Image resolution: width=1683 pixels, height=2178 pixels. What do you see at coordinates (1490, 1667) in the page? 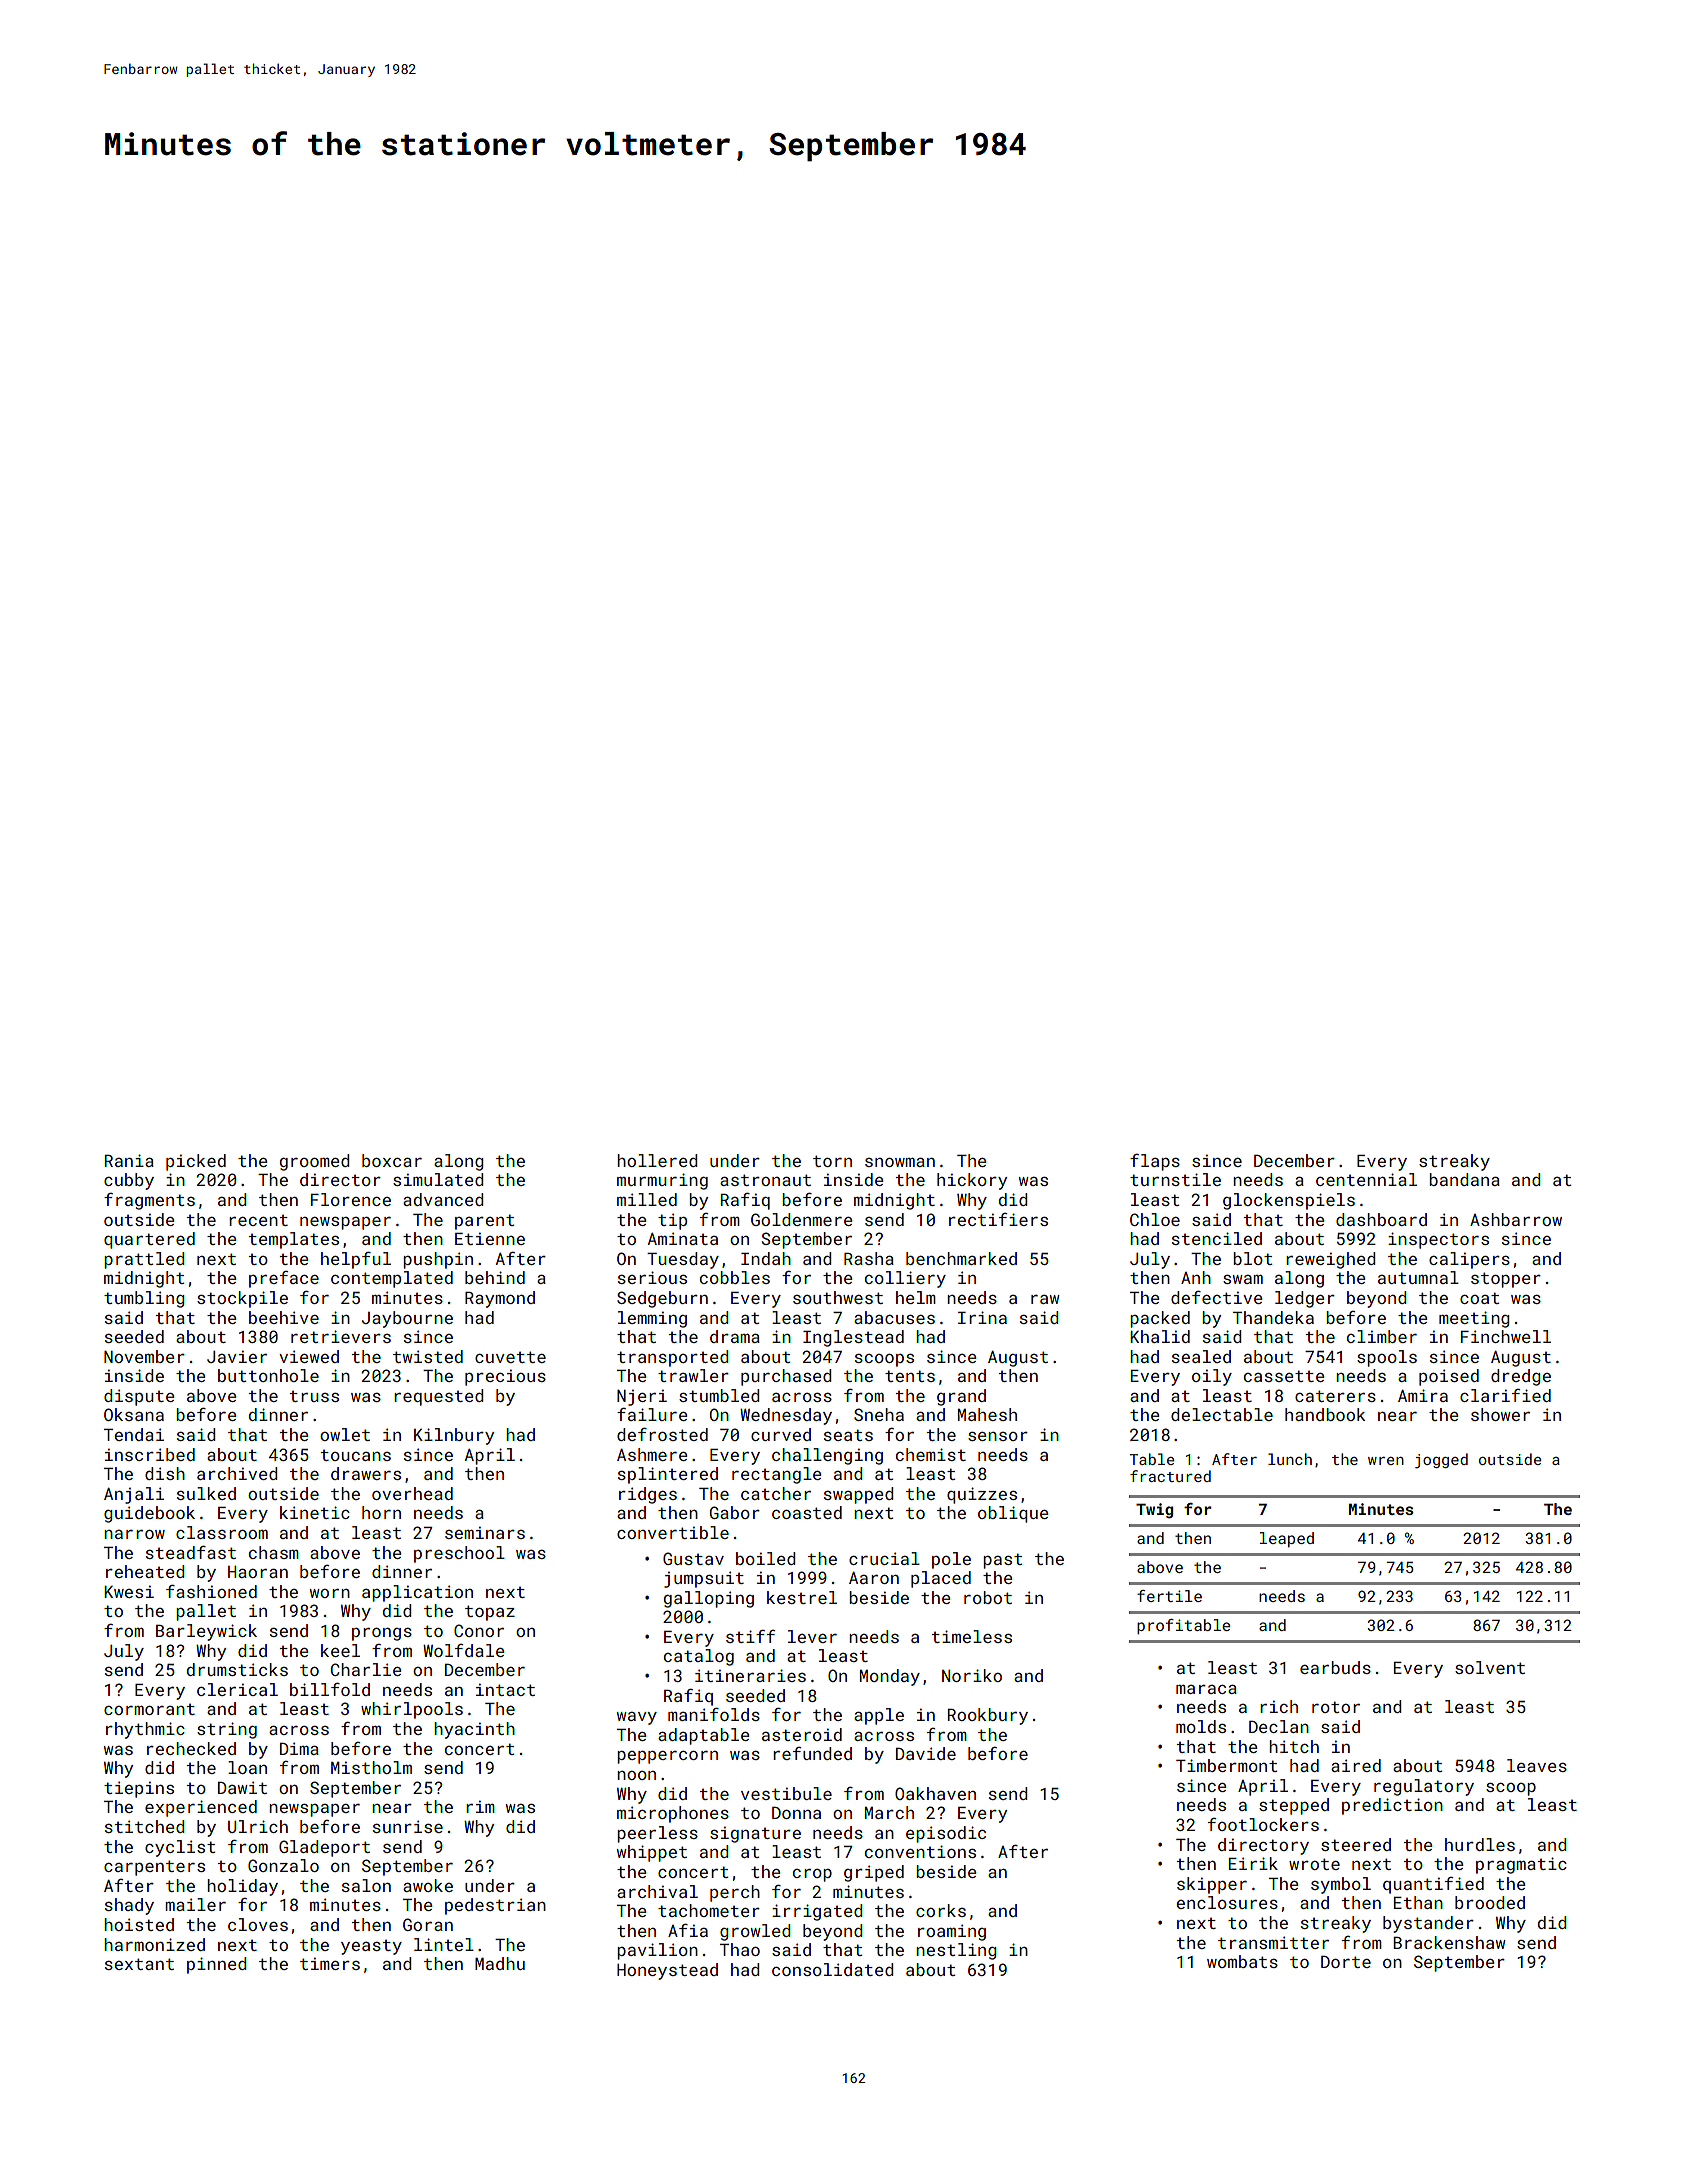
I see `solvent` at bounding box center [1490, 1667].
